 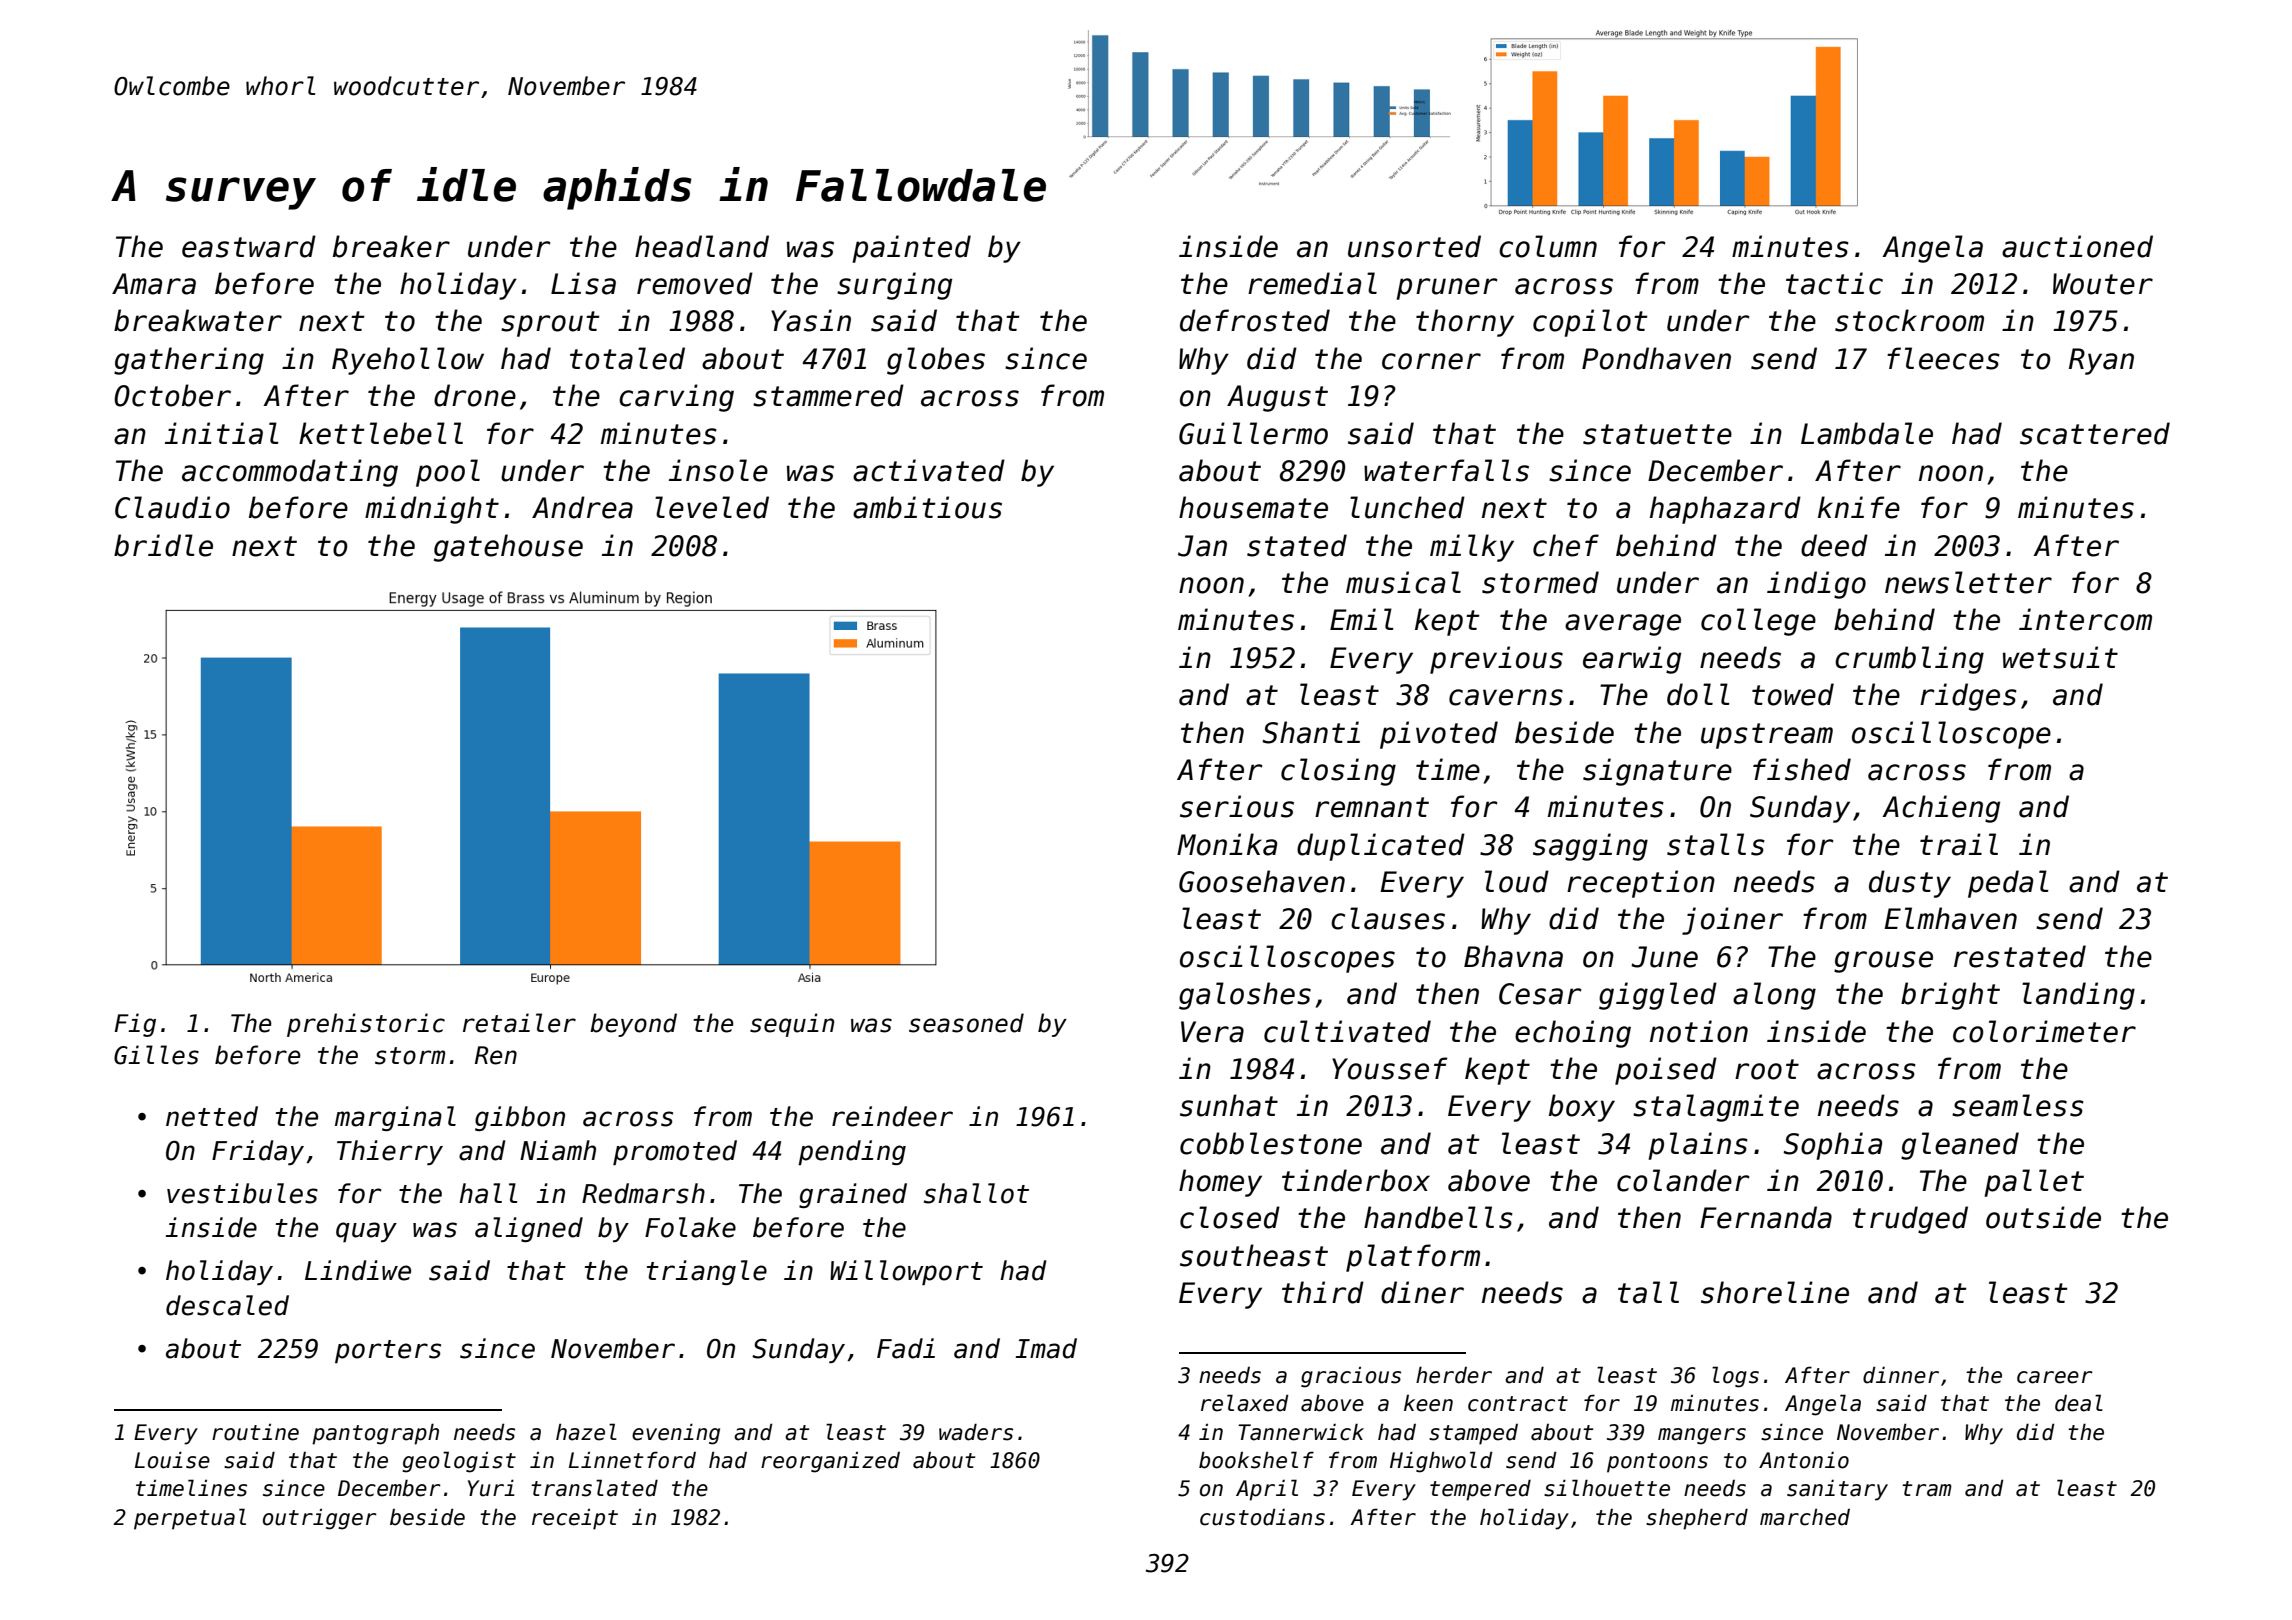 What do you see at coordinates (1227, 844) in the page?
I see `Monika` at bounding box center [1227, 844].
